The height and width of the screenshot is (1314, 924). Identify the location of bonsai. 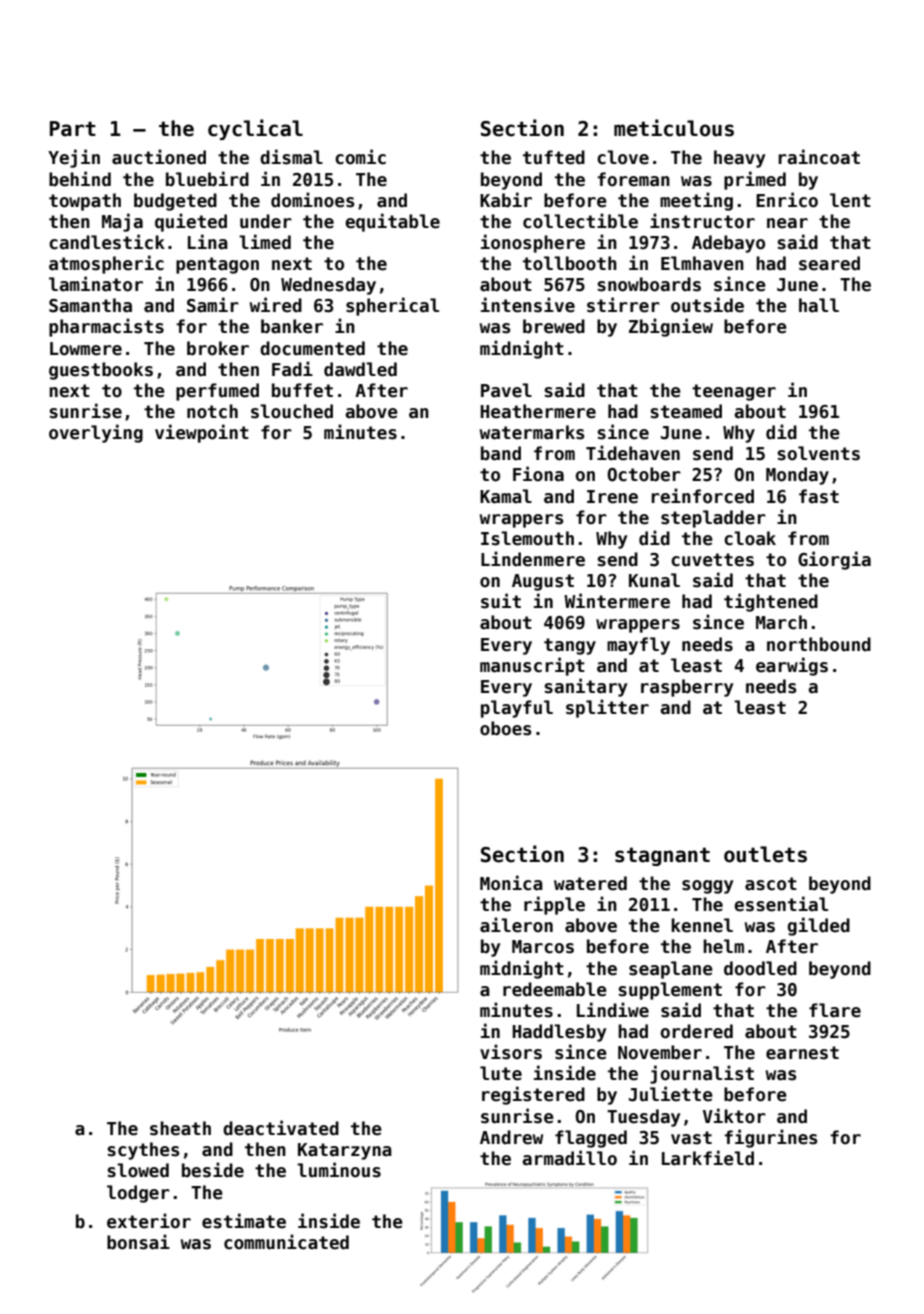
(138, 1242).
